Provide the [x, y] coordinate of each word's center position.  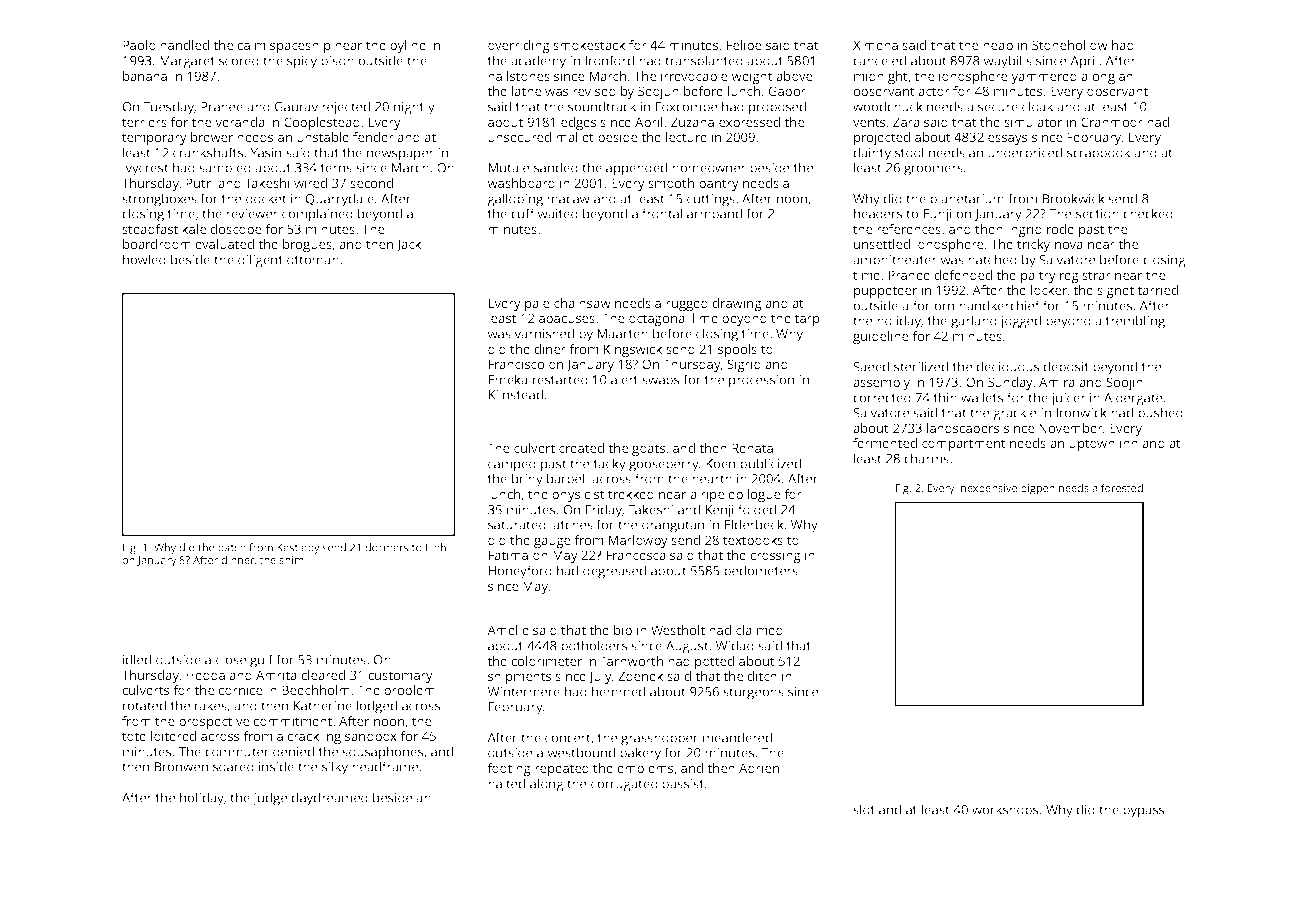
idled [137, 659]
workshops [1005, 811]
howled [144, 259]
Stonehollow [1070, 45]
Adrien [759, 768]
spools [737, 350]
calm [251, 45]
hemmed [618, 691]
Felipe [744, 46]
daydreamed [329, 799]
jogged [1020, 322]
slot [864, 809]
